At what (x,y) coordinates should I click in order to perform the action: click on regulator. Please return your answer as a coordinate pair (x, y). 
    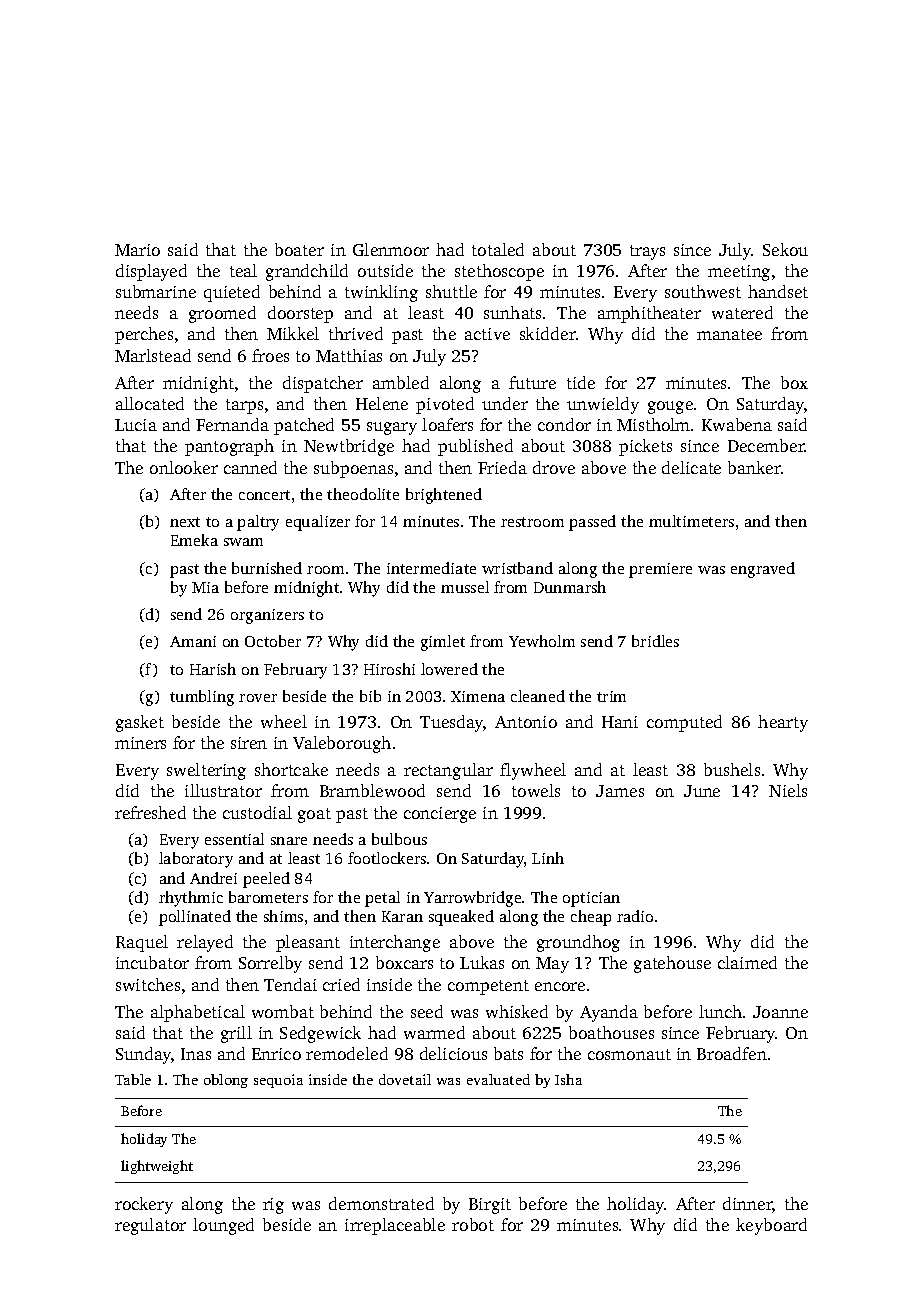
    Looking at the image, I should click on (150, 1226).
